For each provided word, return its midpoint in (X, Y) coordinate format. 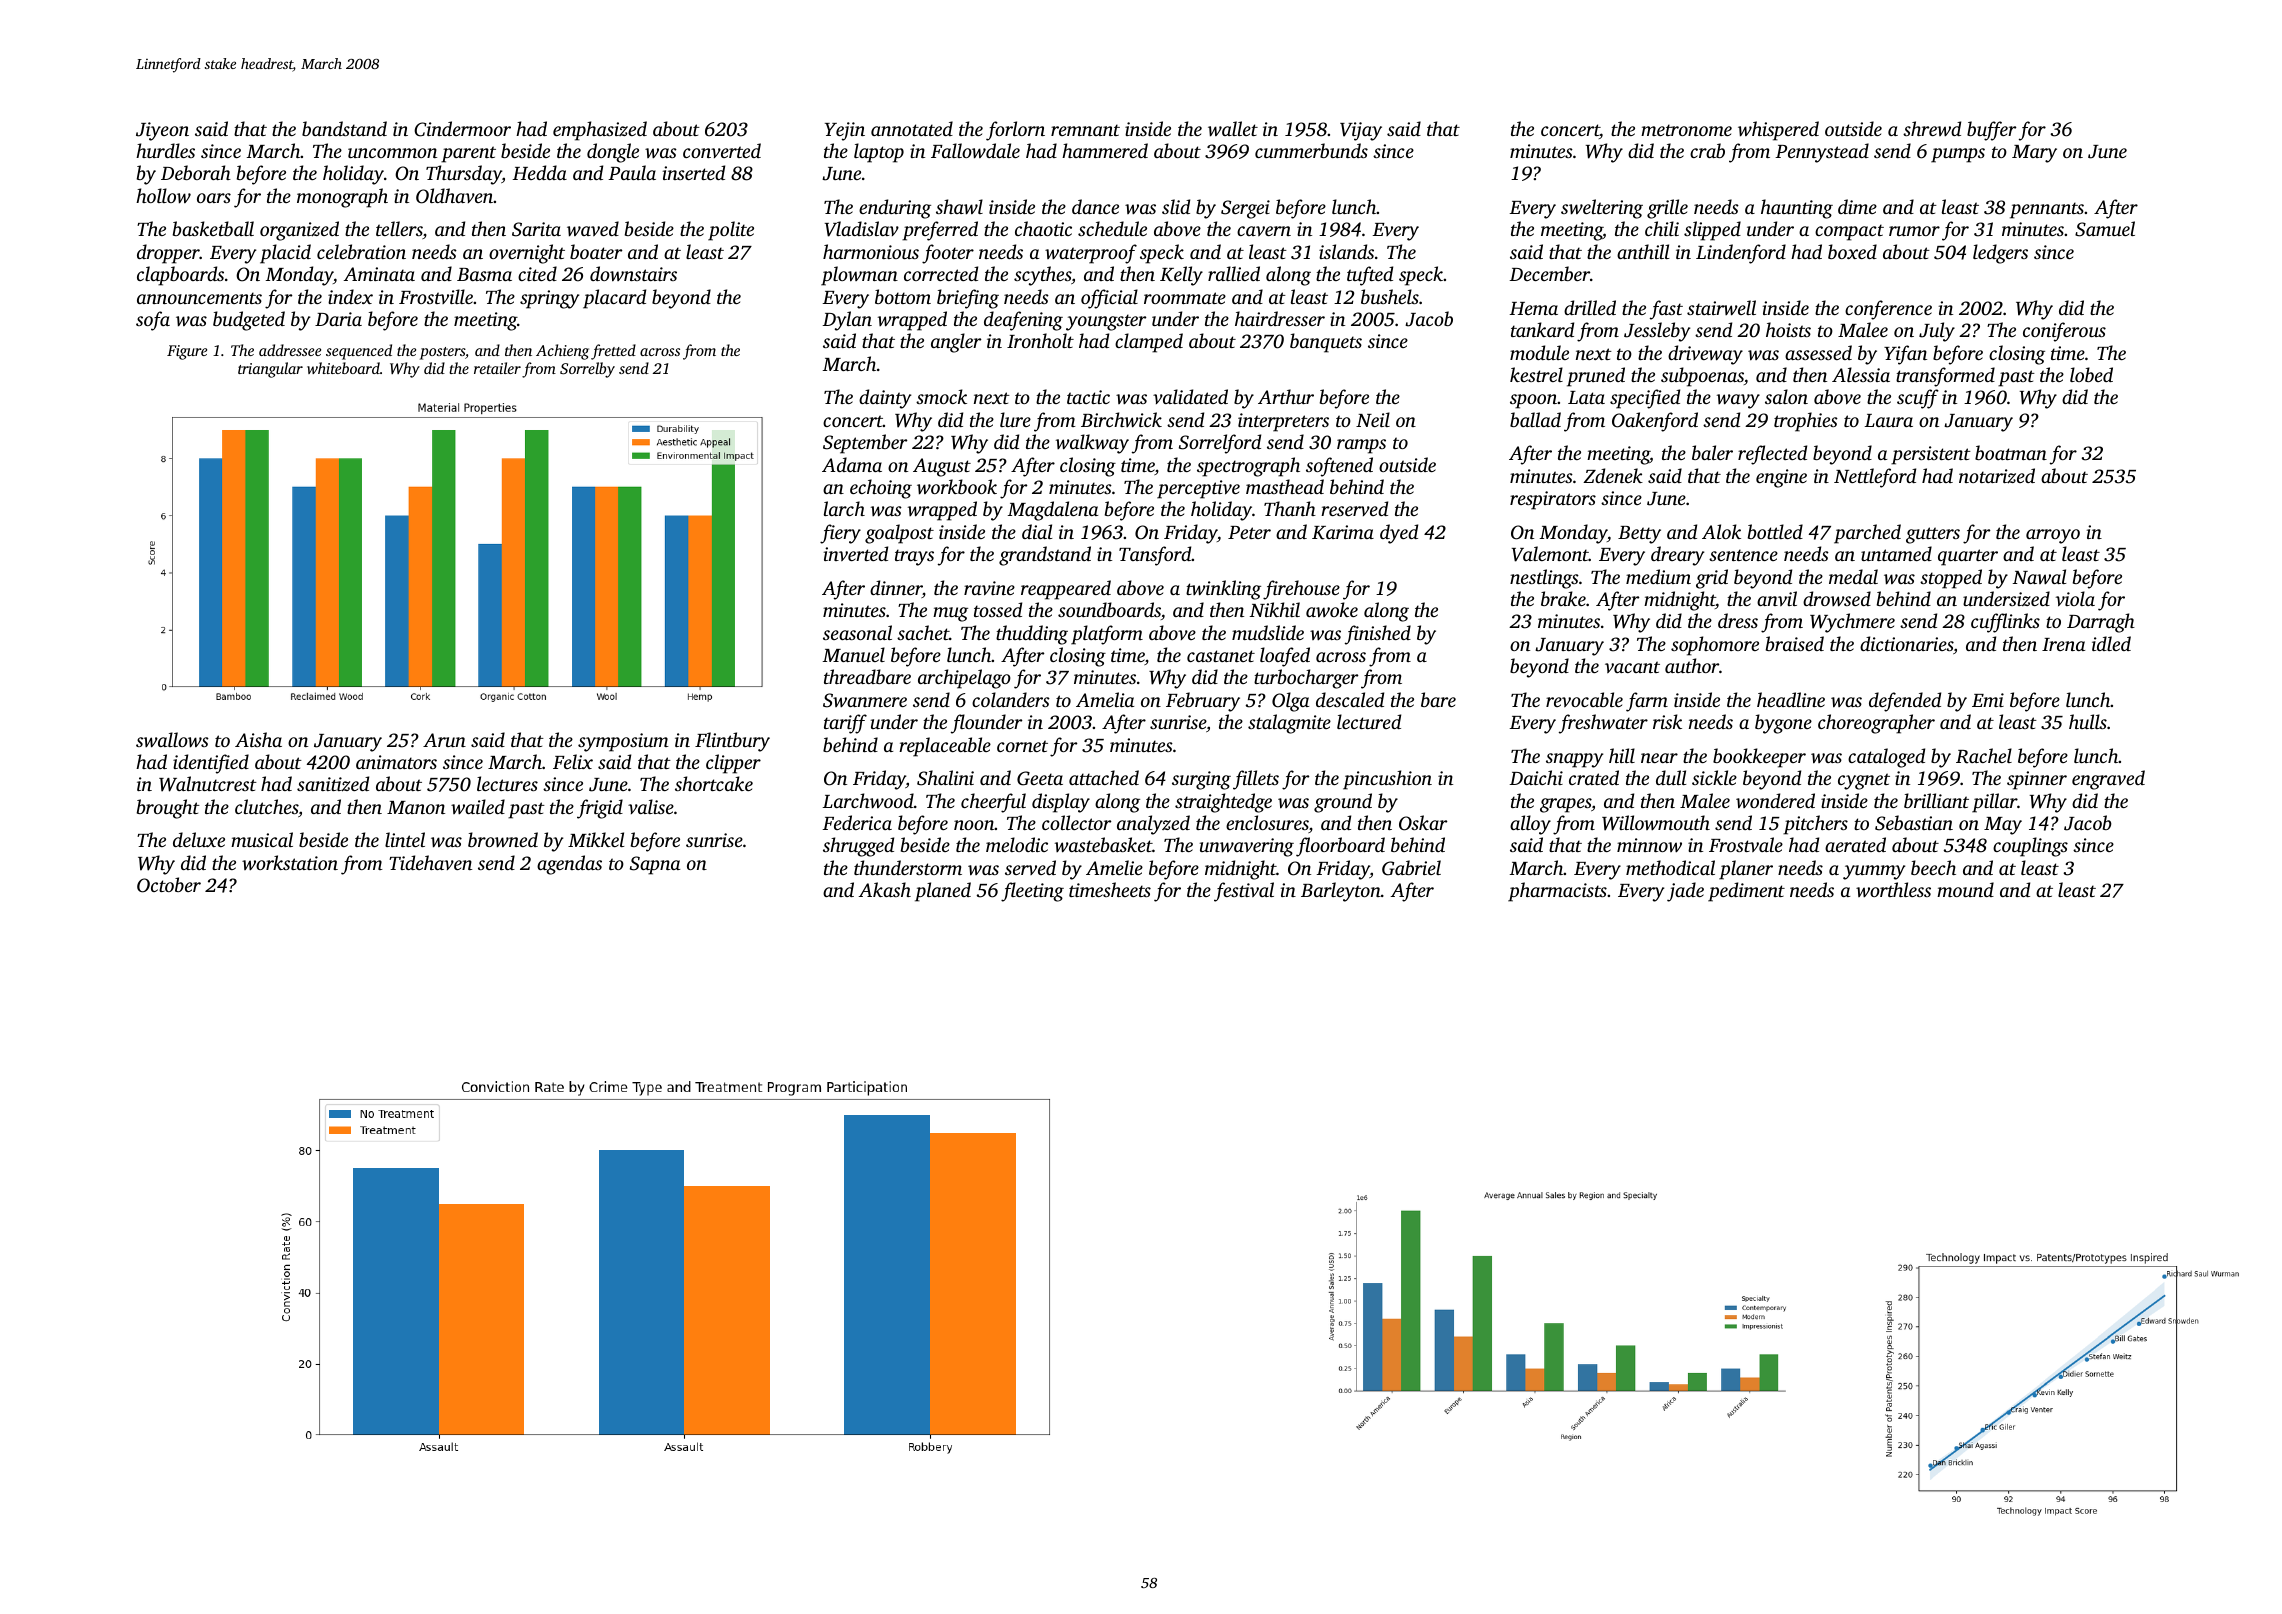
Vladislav (862, 229)
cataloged (1886, 758)
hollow (163, 196)
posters (442, 353)
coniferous (2064, 332)
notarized (1997, 476)
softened (1339, 467)
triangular (270, 370)
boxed (1852, 251)
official (1109, 299)
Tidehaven (430, 862)
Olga (1290, 702)
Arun (444, 740)
